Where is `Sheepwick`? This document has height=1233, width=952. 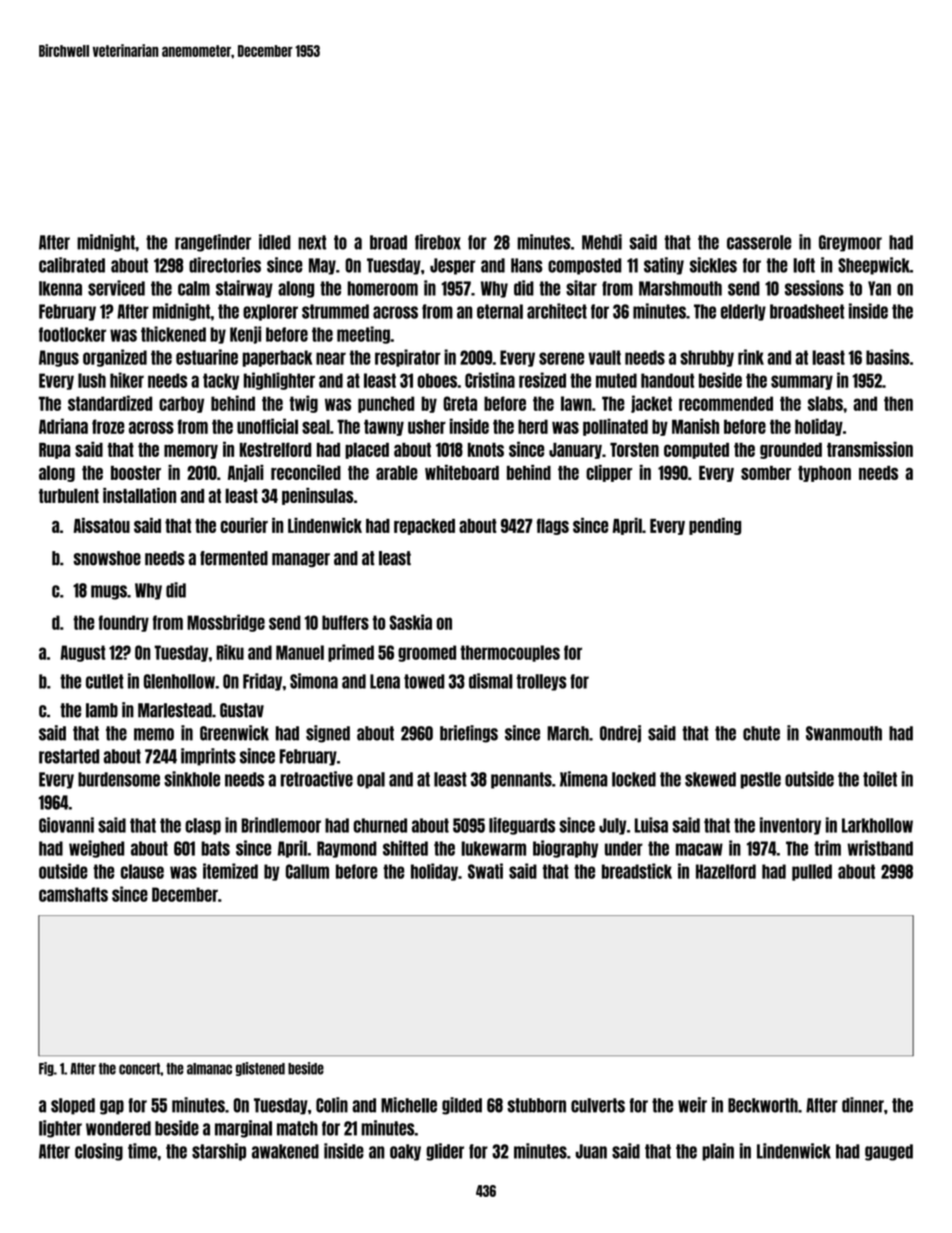
Sheepwick is located at coordinates (874, 266).
